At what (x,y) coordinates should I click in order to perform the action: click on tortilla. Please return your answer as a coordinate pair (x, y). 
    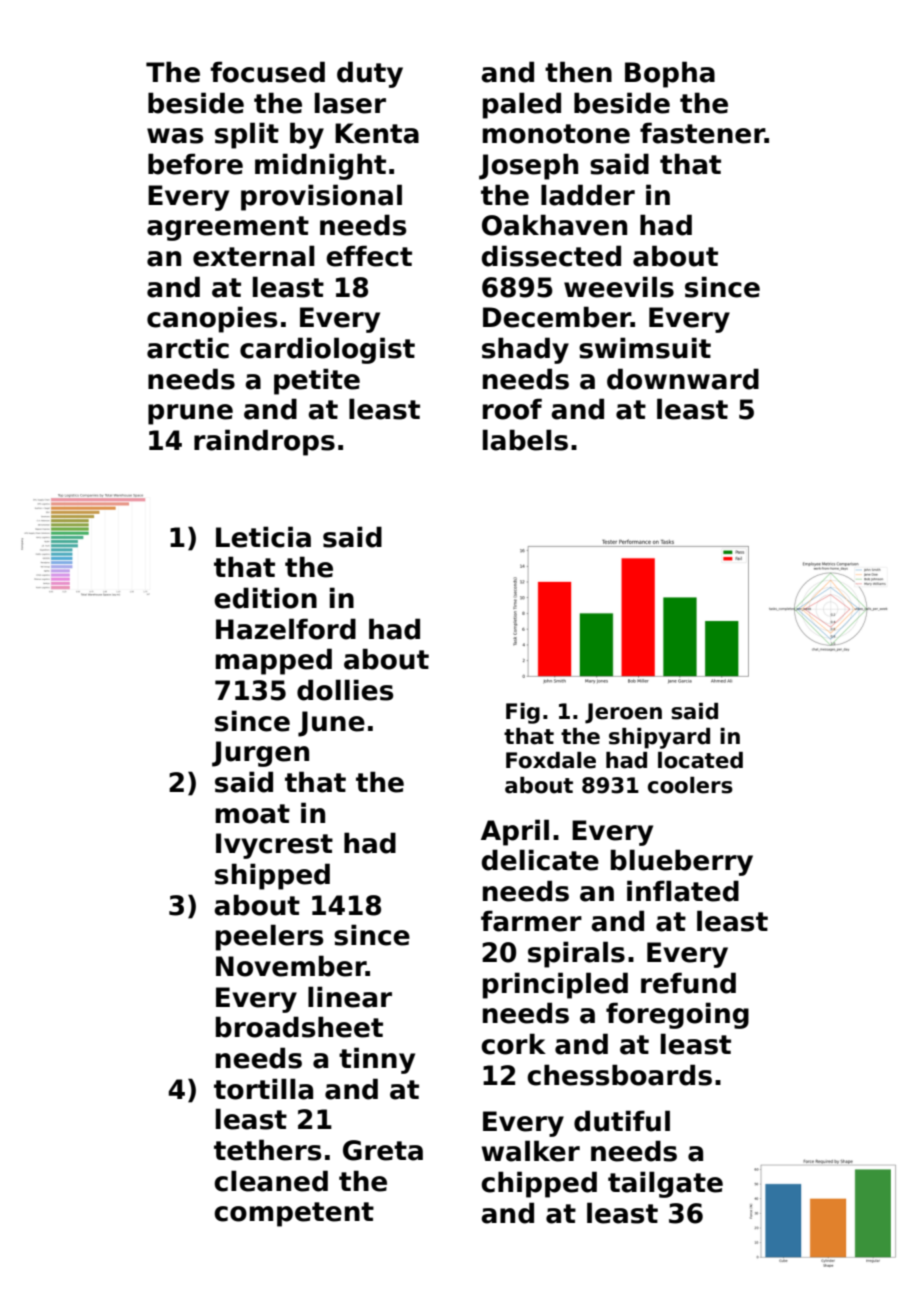
    Looking at the image, I should click on (263, 1089).
